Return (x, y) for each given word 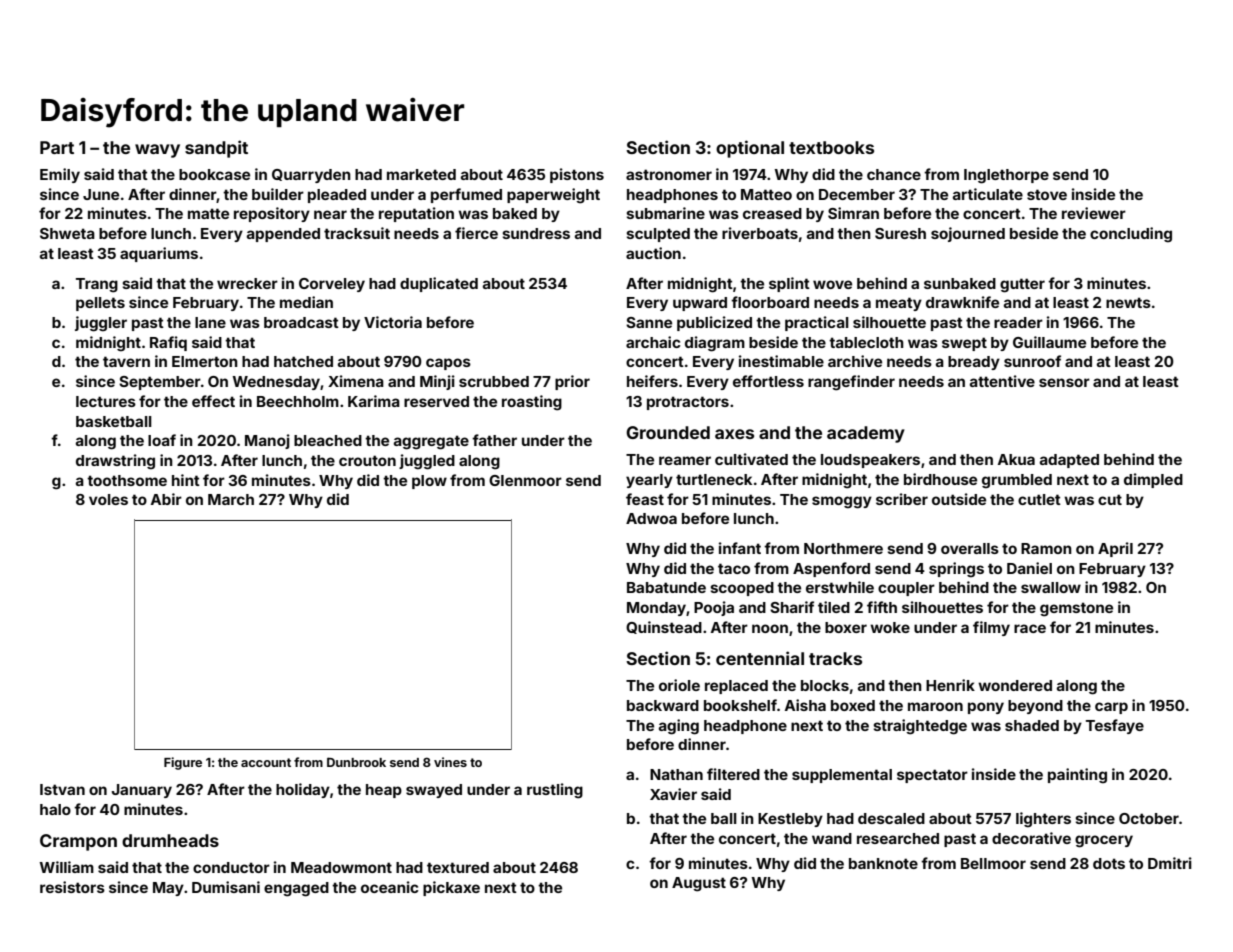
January (141, 791)
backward (663, 705)
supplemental (842, 776)
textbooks (831, 147)
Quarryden (311, 176)
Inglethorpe (1006, 176)
